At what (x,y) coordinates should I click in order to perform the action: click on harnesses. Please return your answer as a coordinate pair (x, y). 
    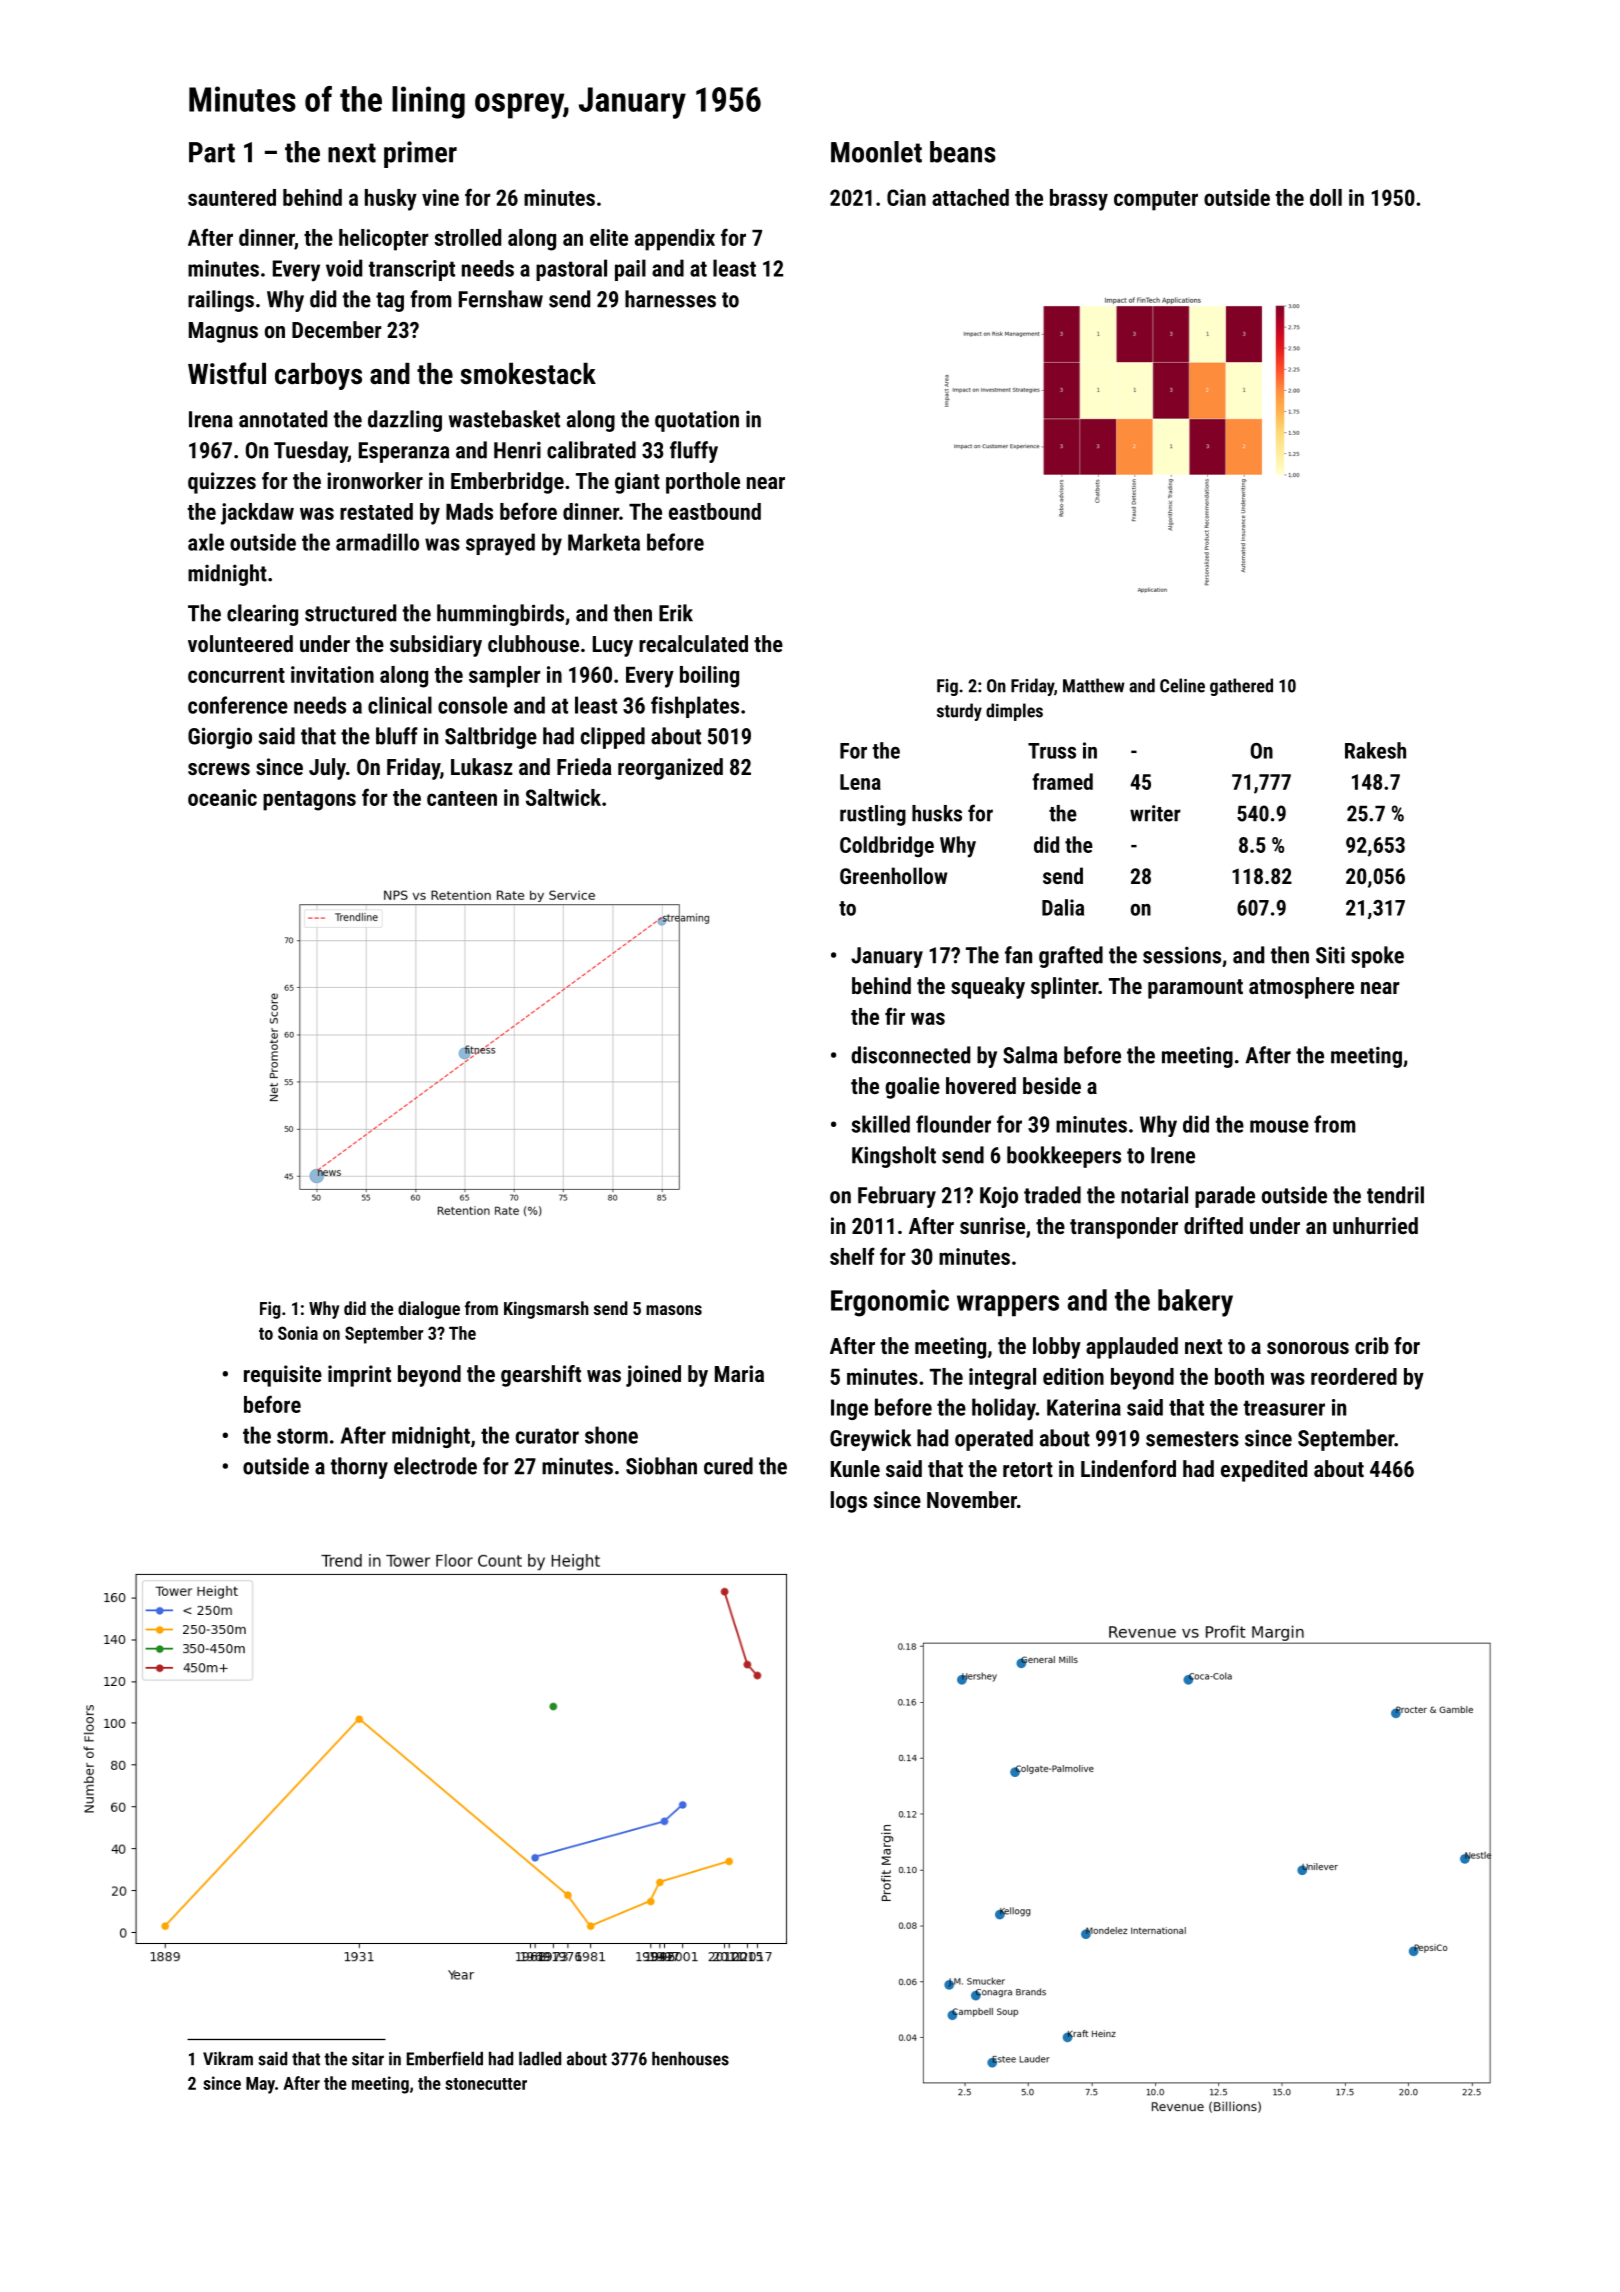
    Looking at the image, I should click on (670, 299).
